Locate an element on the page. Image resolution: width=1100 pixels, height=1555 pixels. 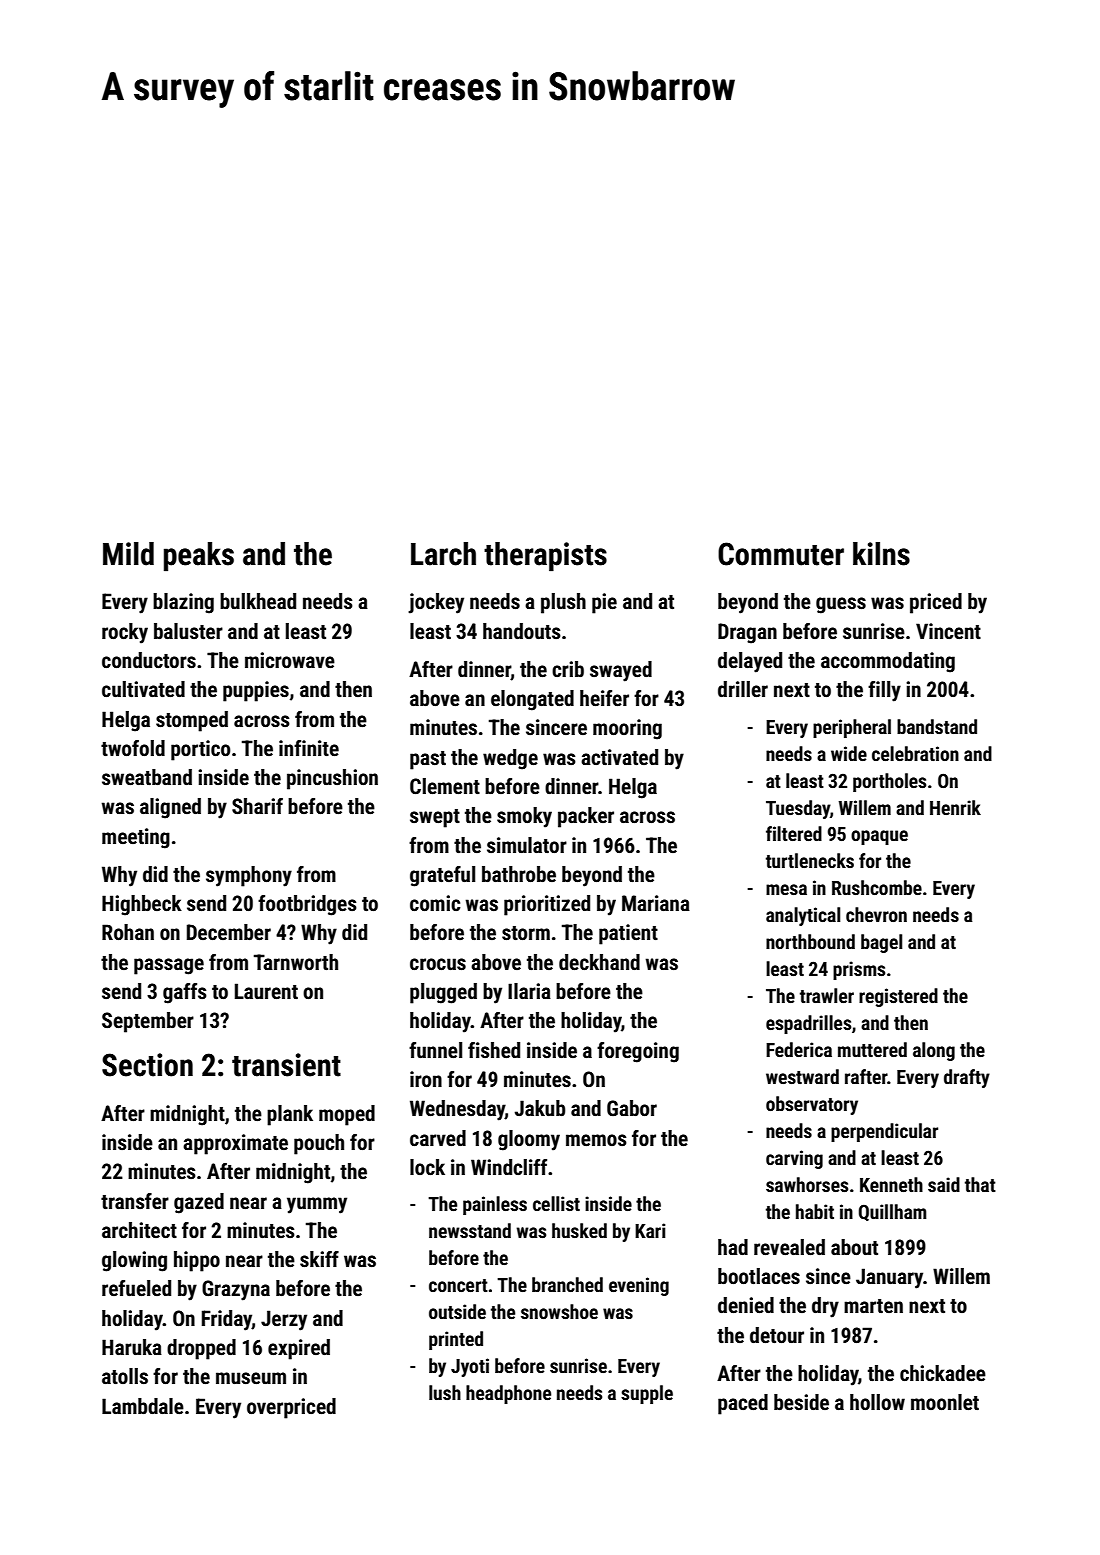
Laurent is located at coordinates (266, 991).
